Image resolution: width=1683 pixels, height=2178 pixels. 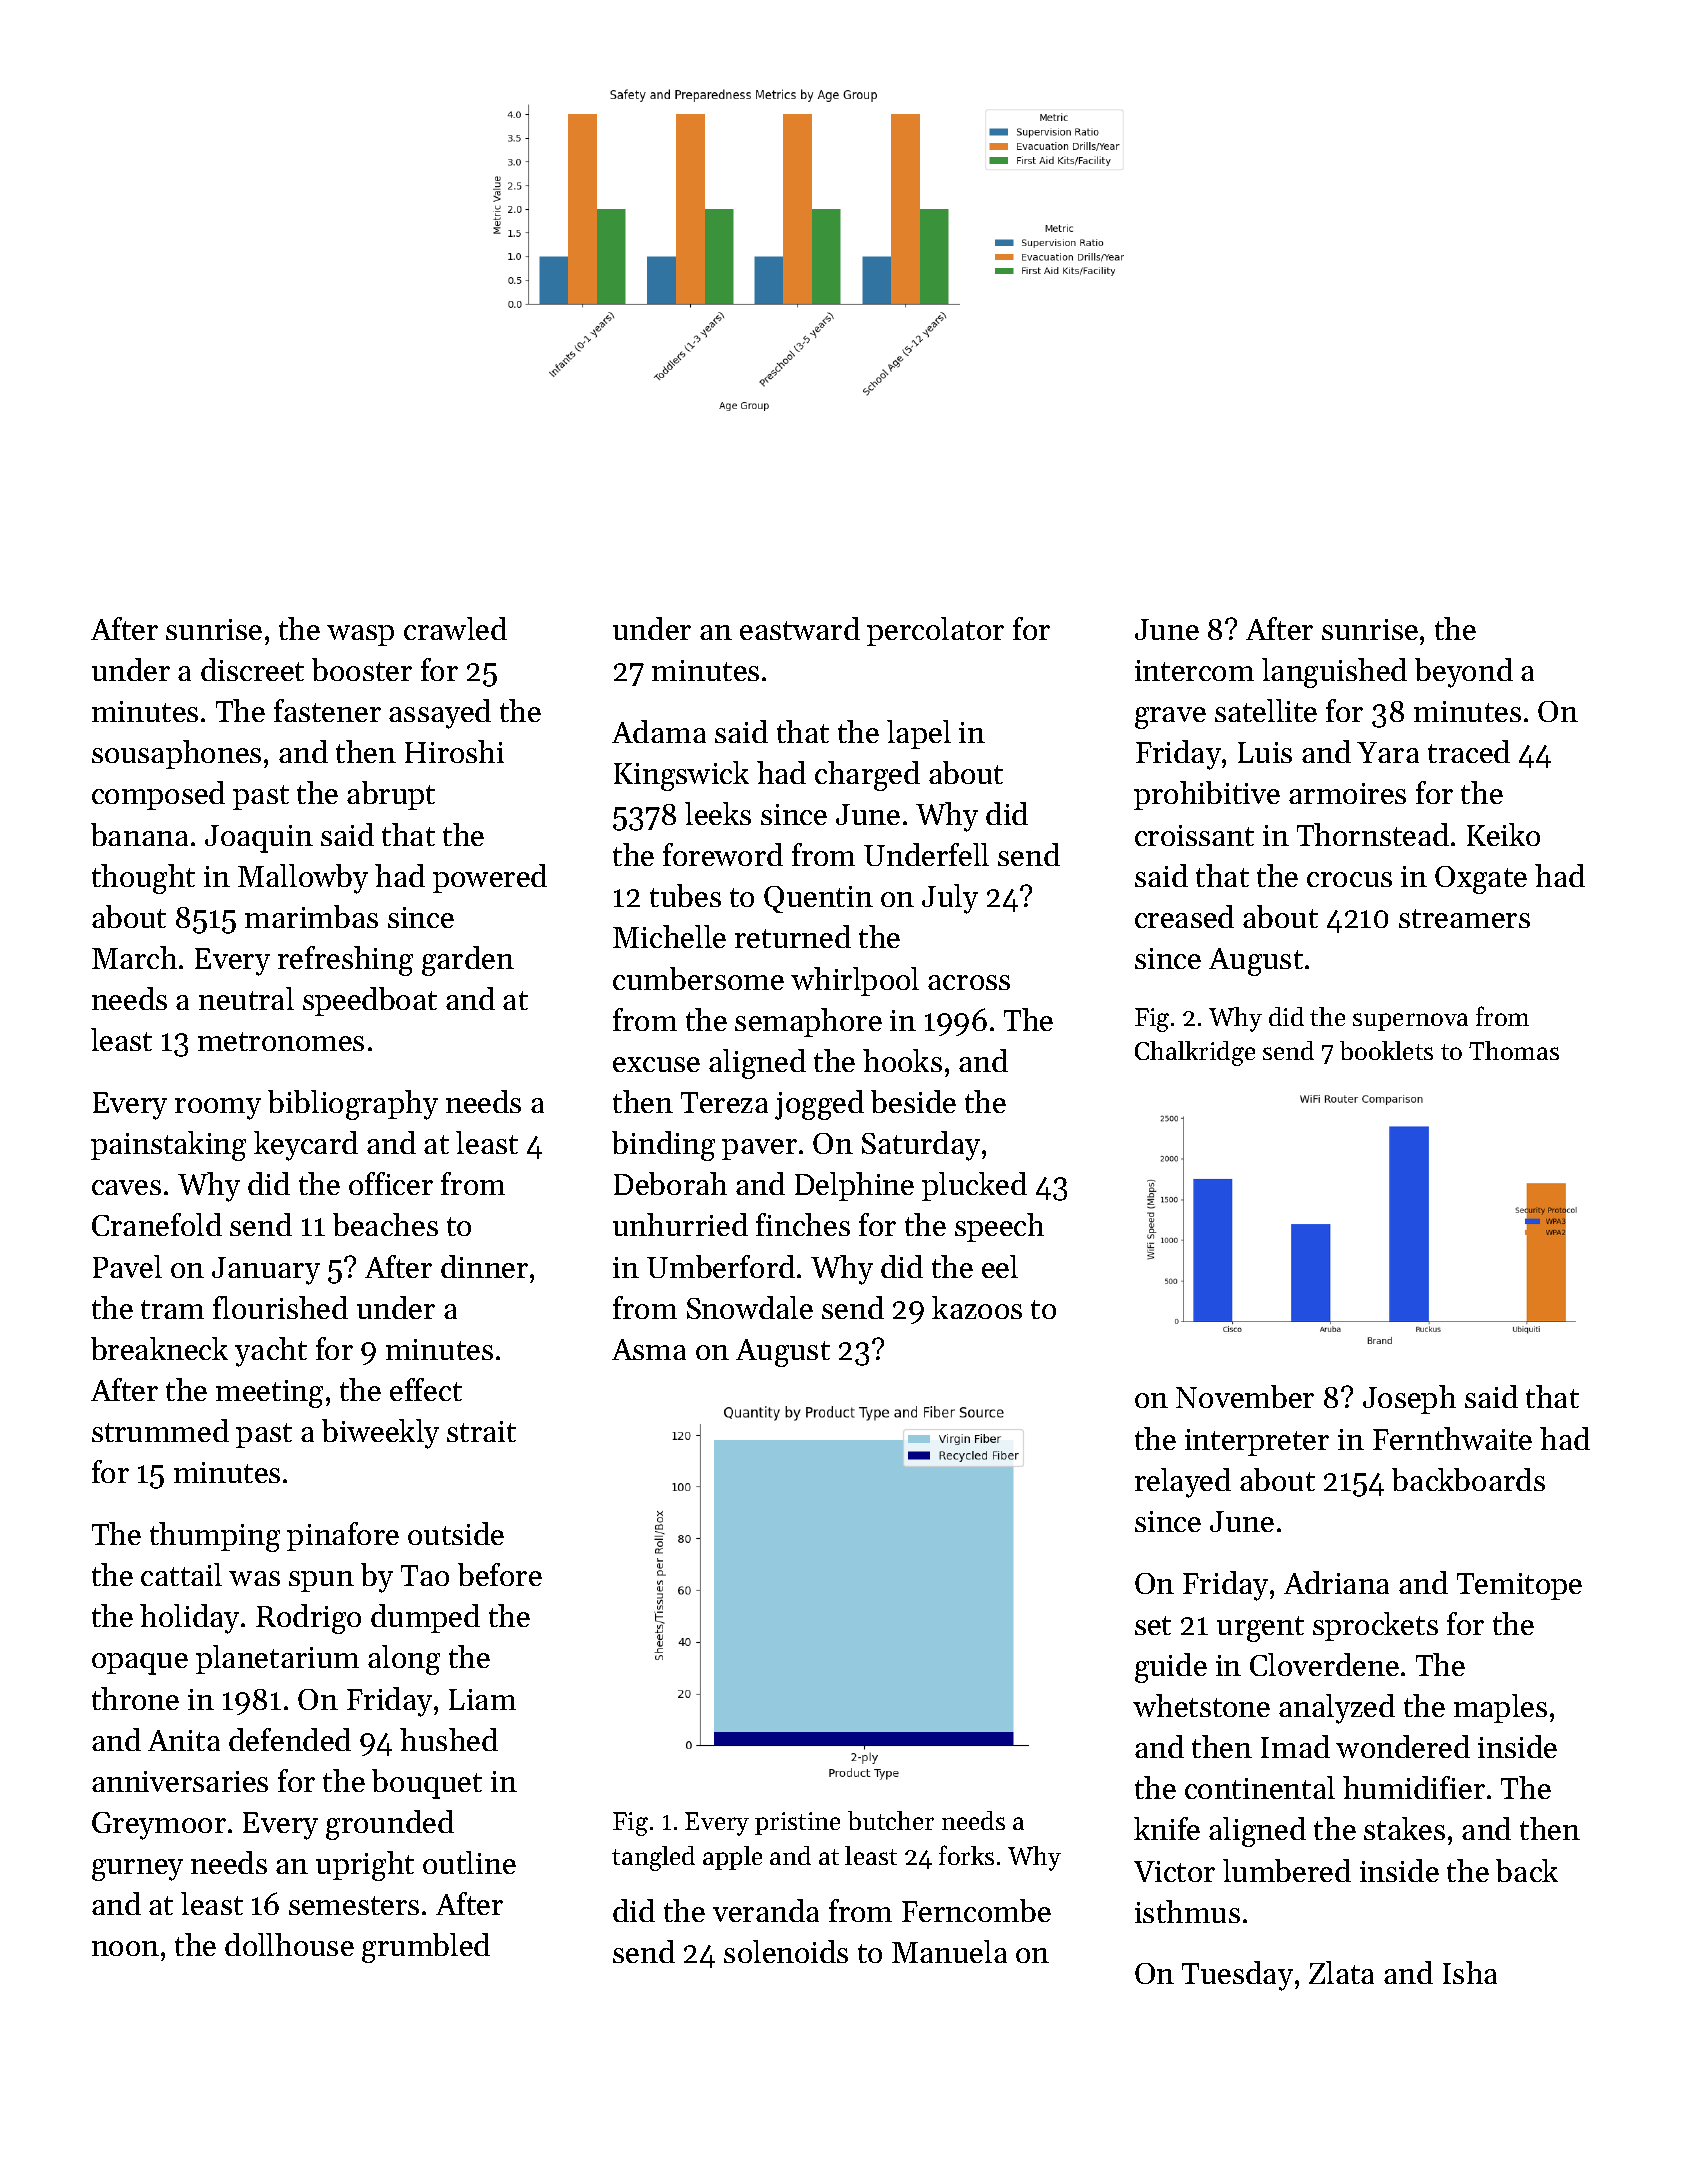 I want to click on Pavel, so click(x=127, y=1266).
